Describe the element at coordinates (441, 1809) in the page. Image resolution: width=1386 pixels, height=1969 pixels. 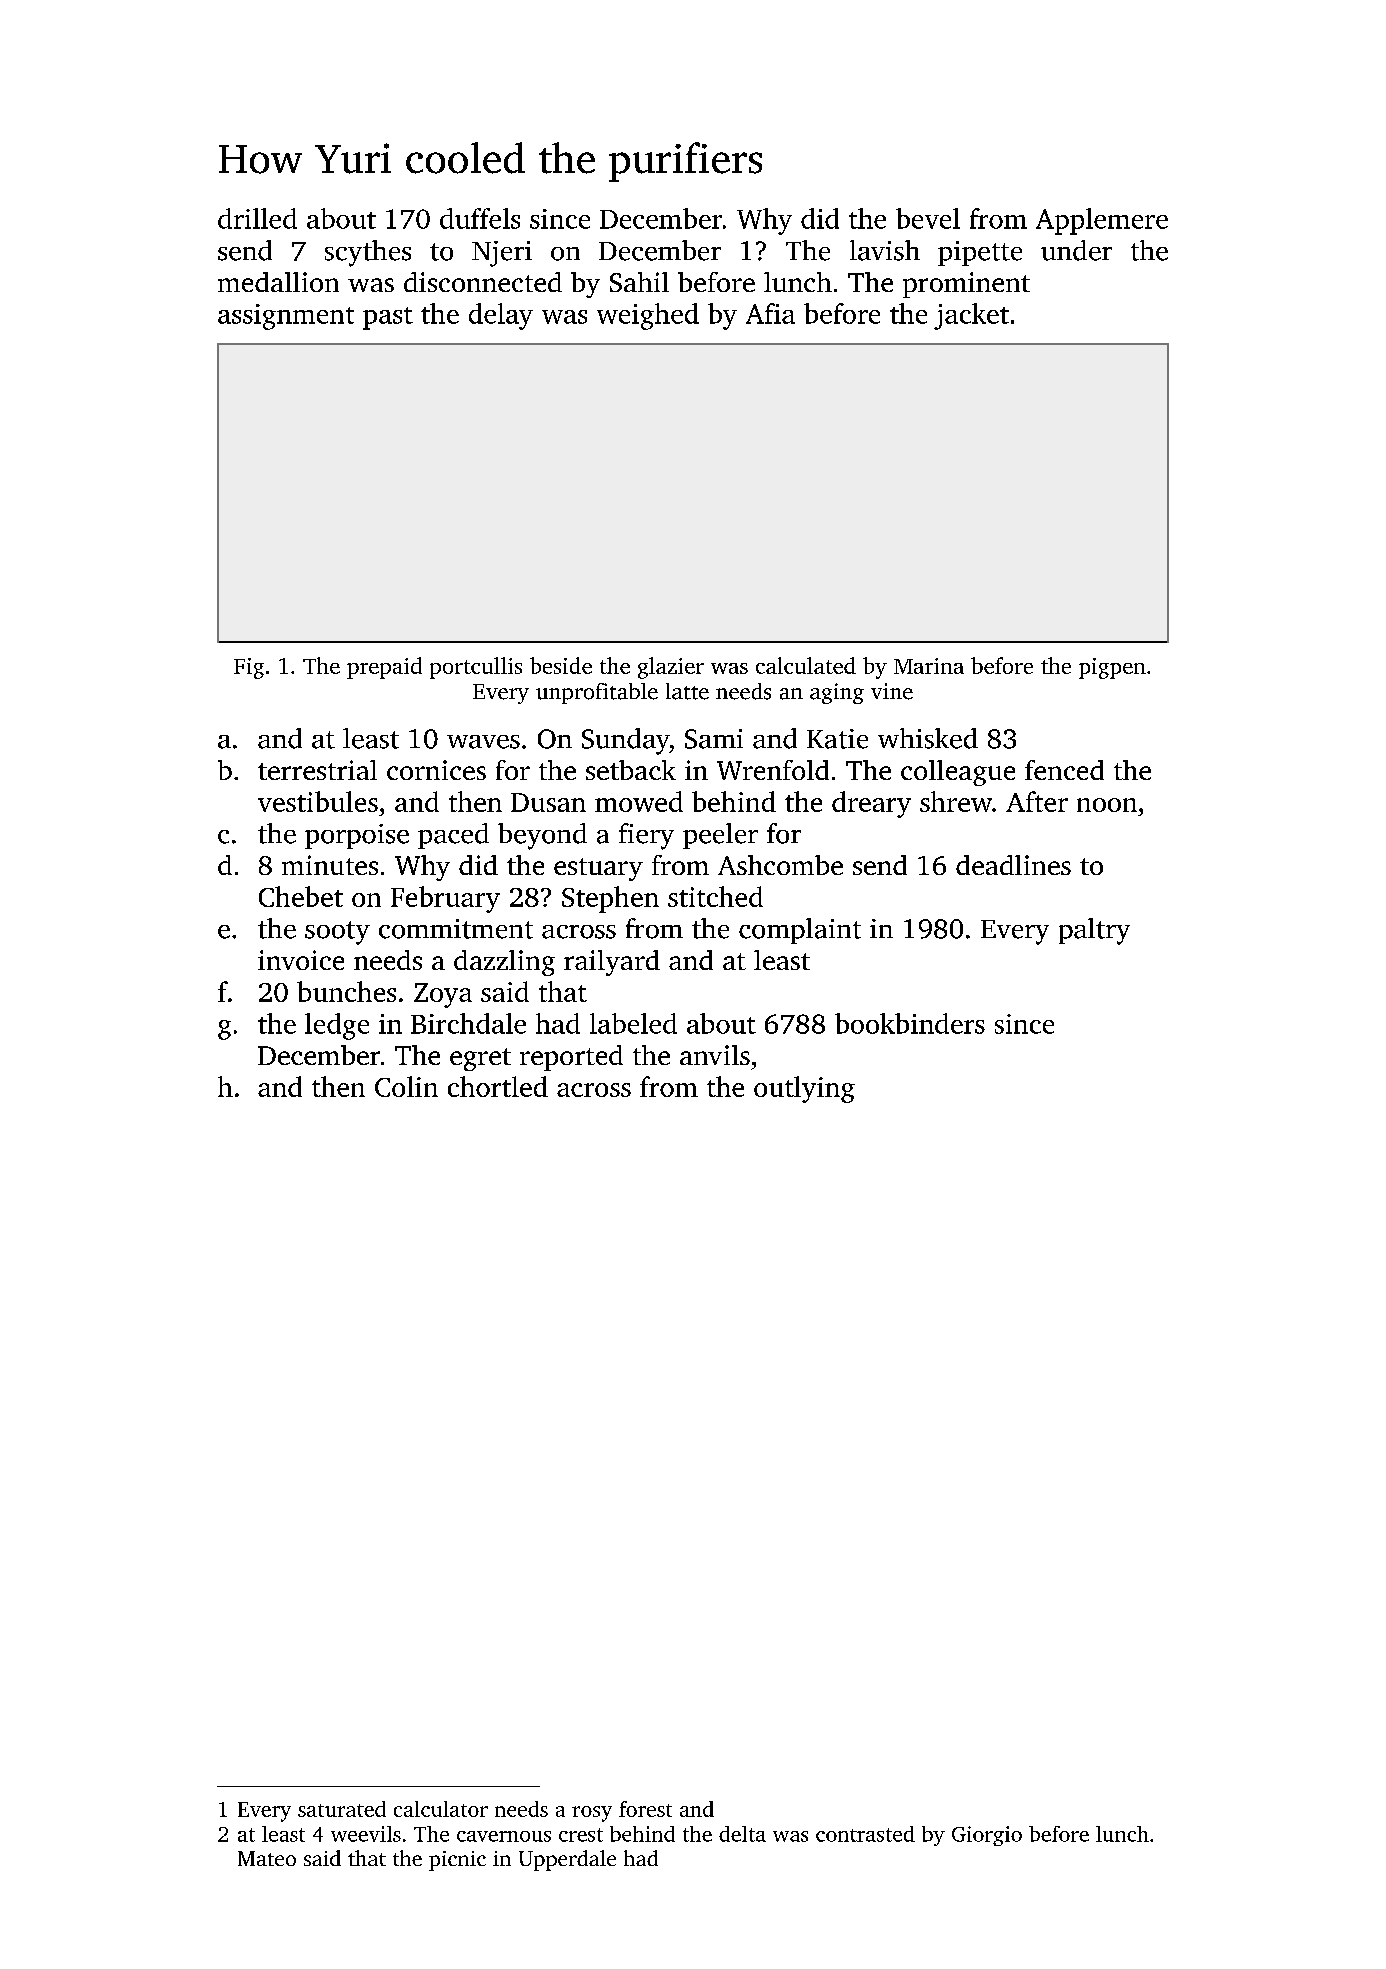
I see `calculator` at that location.
